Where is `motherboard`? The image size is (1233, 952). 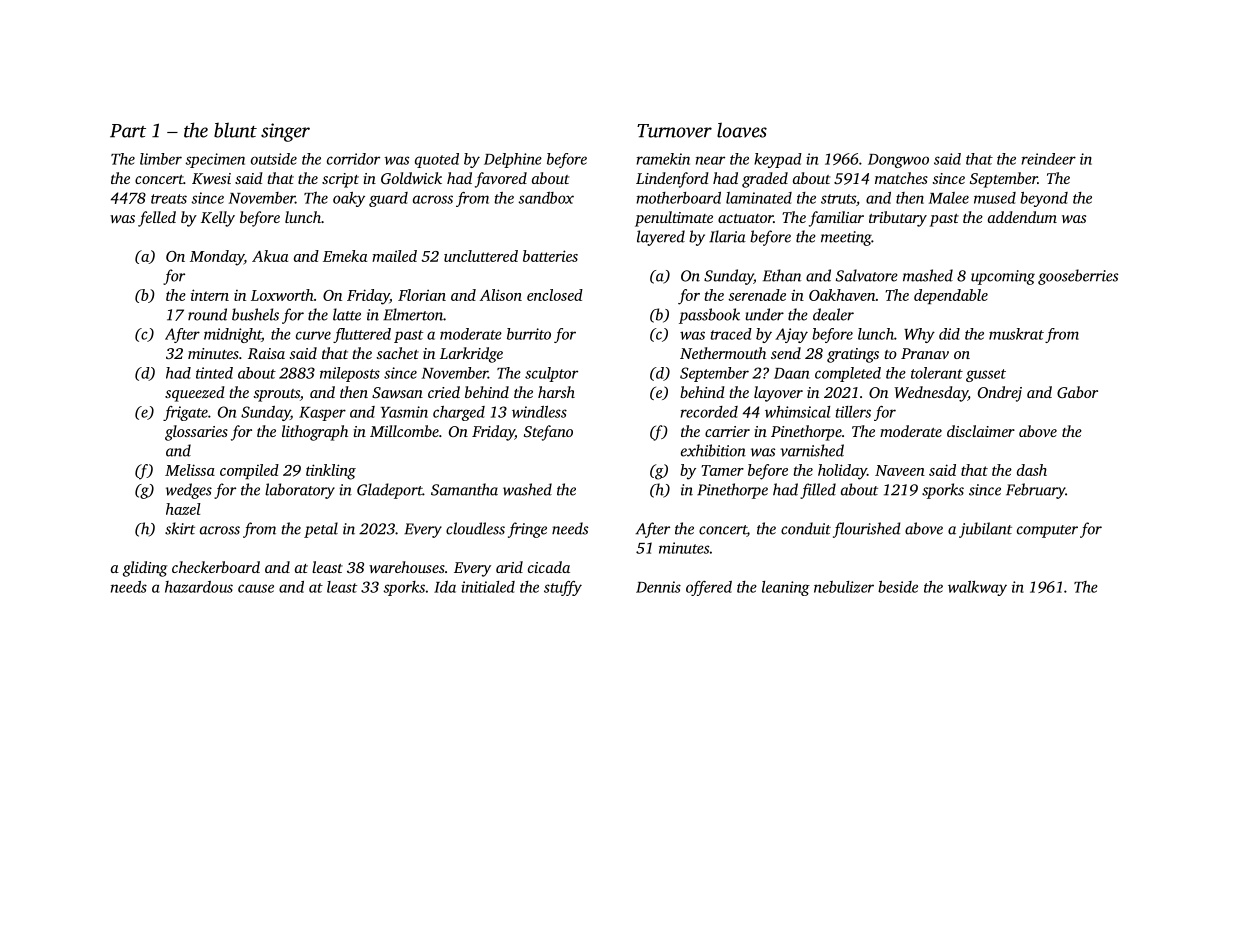 motherboard is located at coordinates (678, 198).
